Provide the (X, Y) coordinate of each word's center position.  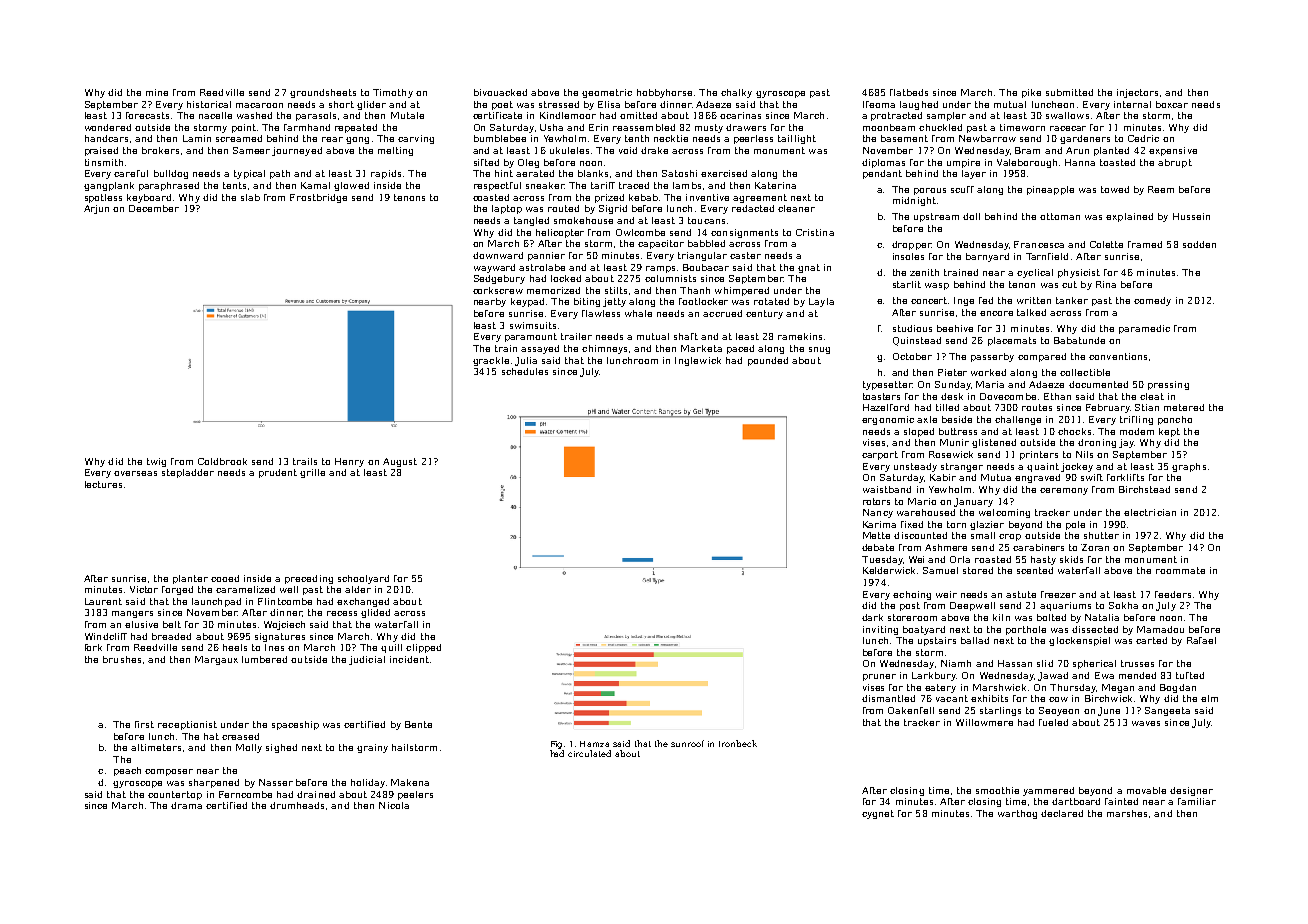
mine (157, 92)
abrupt (1175, 163)
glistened (994, 443)
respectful (497, 186)
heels (235, 647)
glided (375, 613)
